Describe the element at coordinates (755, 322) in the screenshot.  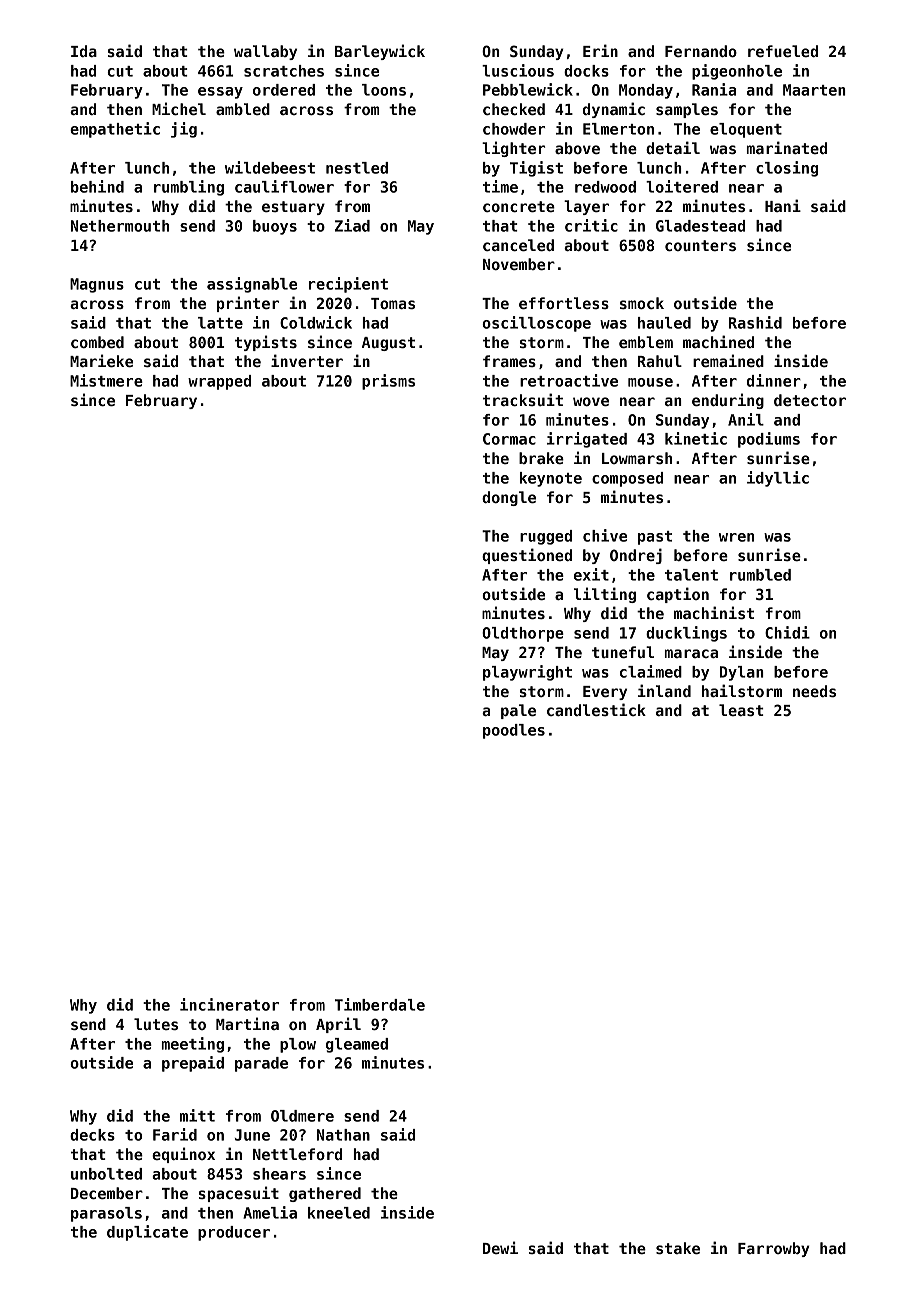
I see `Rashid` at that location.
